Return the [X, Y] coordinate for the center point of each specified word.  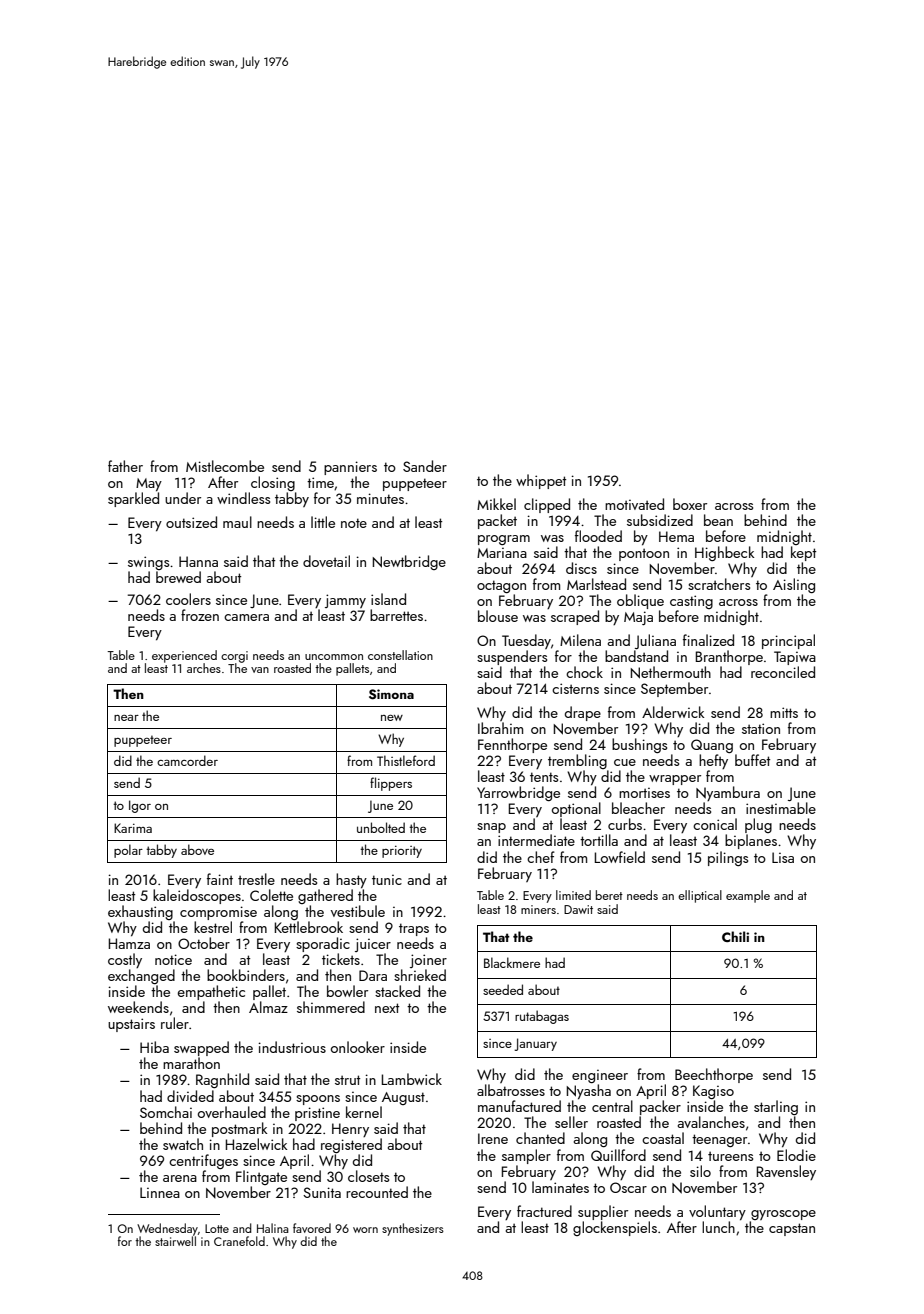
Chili [735, 936]
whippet [541, 481]
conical [715, 824]
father [125, 466]
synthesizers [413, 1229]
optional [576, 809]
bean [718, 520]
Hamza [129, 943]
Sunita [322, 1192]
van [260, 670]
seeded [503, 989]
